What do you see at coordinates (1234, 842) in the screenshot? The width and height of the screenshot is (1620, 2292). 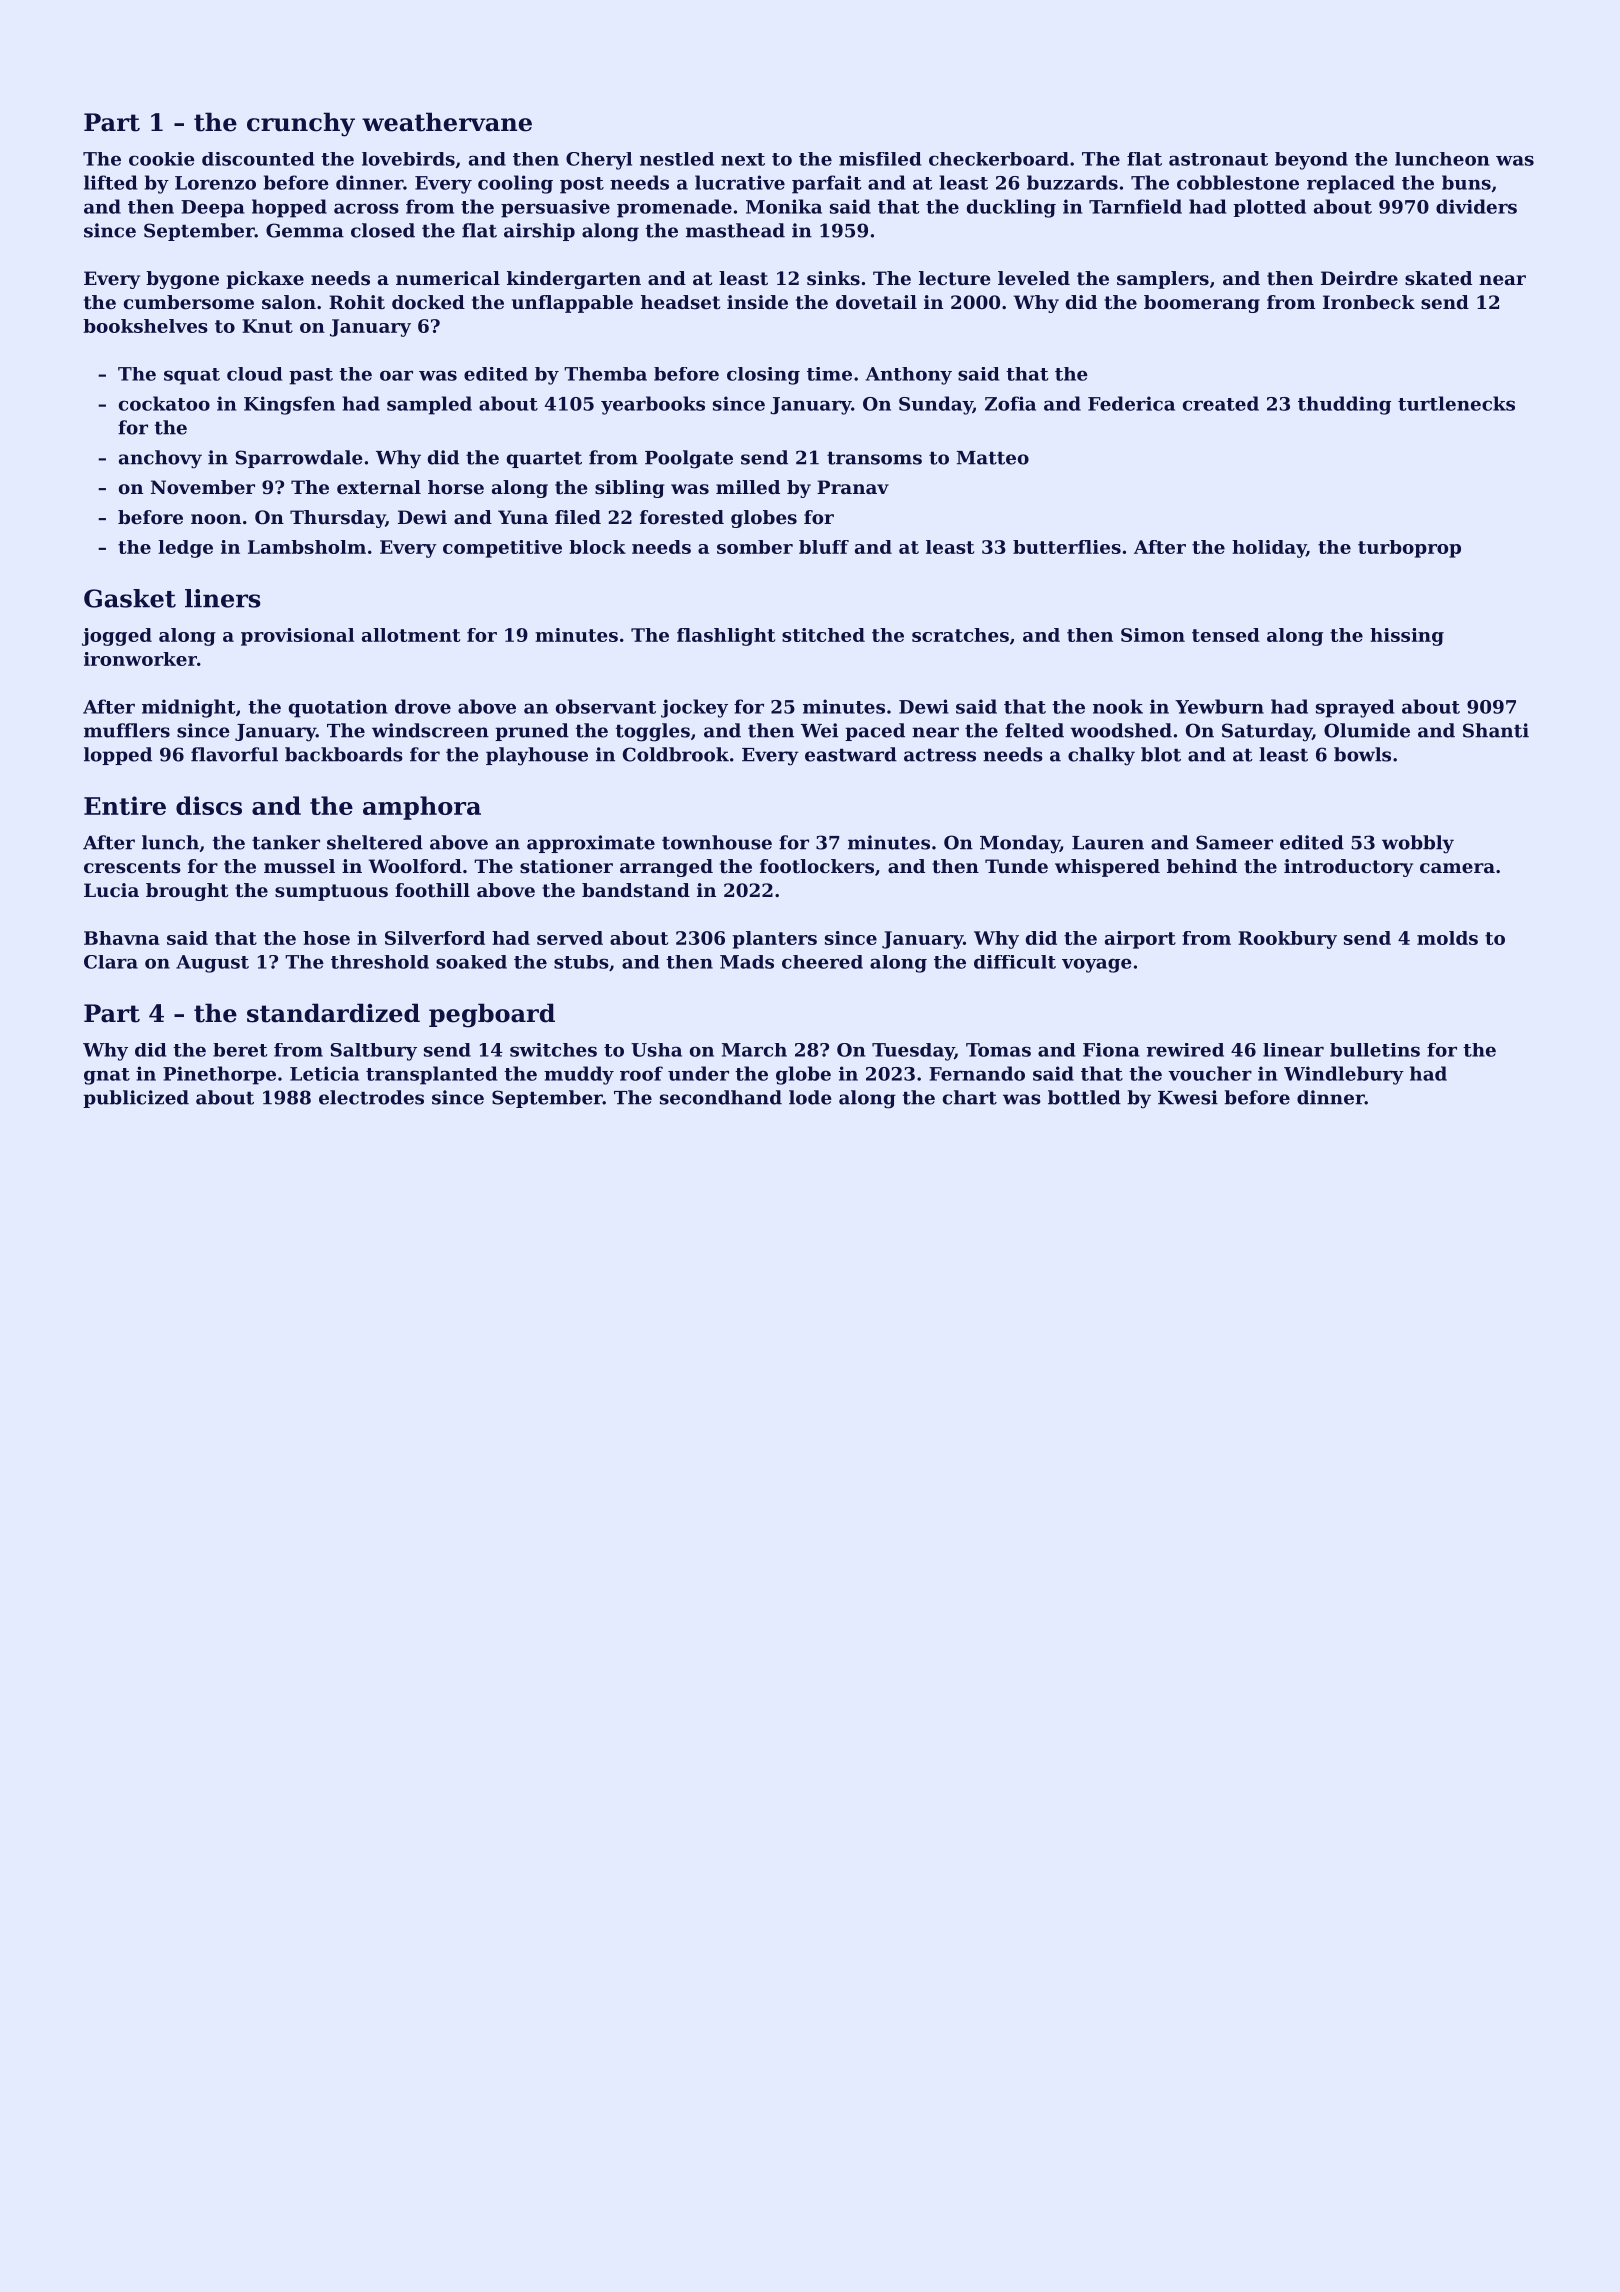 I see `Sameer` at bounding box center [1234, 842].
